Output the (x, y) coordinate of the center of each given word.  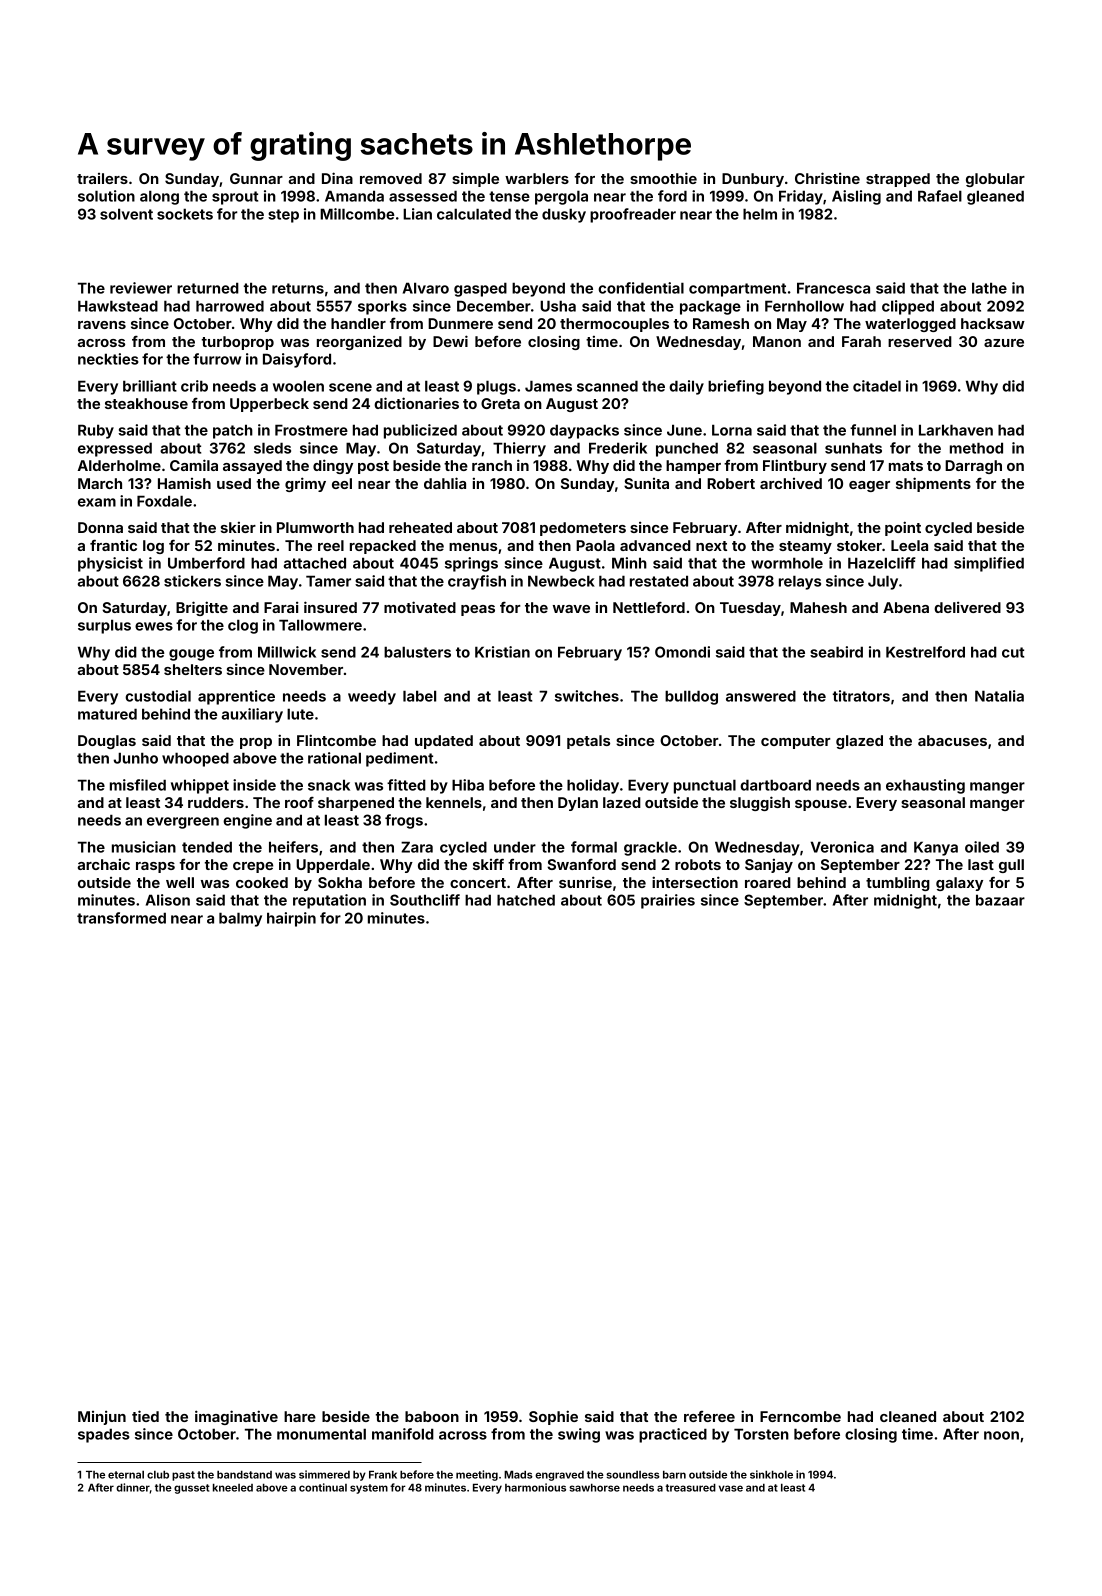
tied (145, 1416)
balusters (417, 652)
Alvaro (426, 288)
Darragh (973, 467)
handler (358, 323)
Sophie (553, 1417)
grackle (650, 848)
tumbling (898, 883)
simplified (989, 564)
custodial (158, 696)
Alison (168, 900)
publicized (420, 431)
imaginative (236, 1417)
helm (760, 214)
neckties (108, 359)
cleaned (908, 1416)
